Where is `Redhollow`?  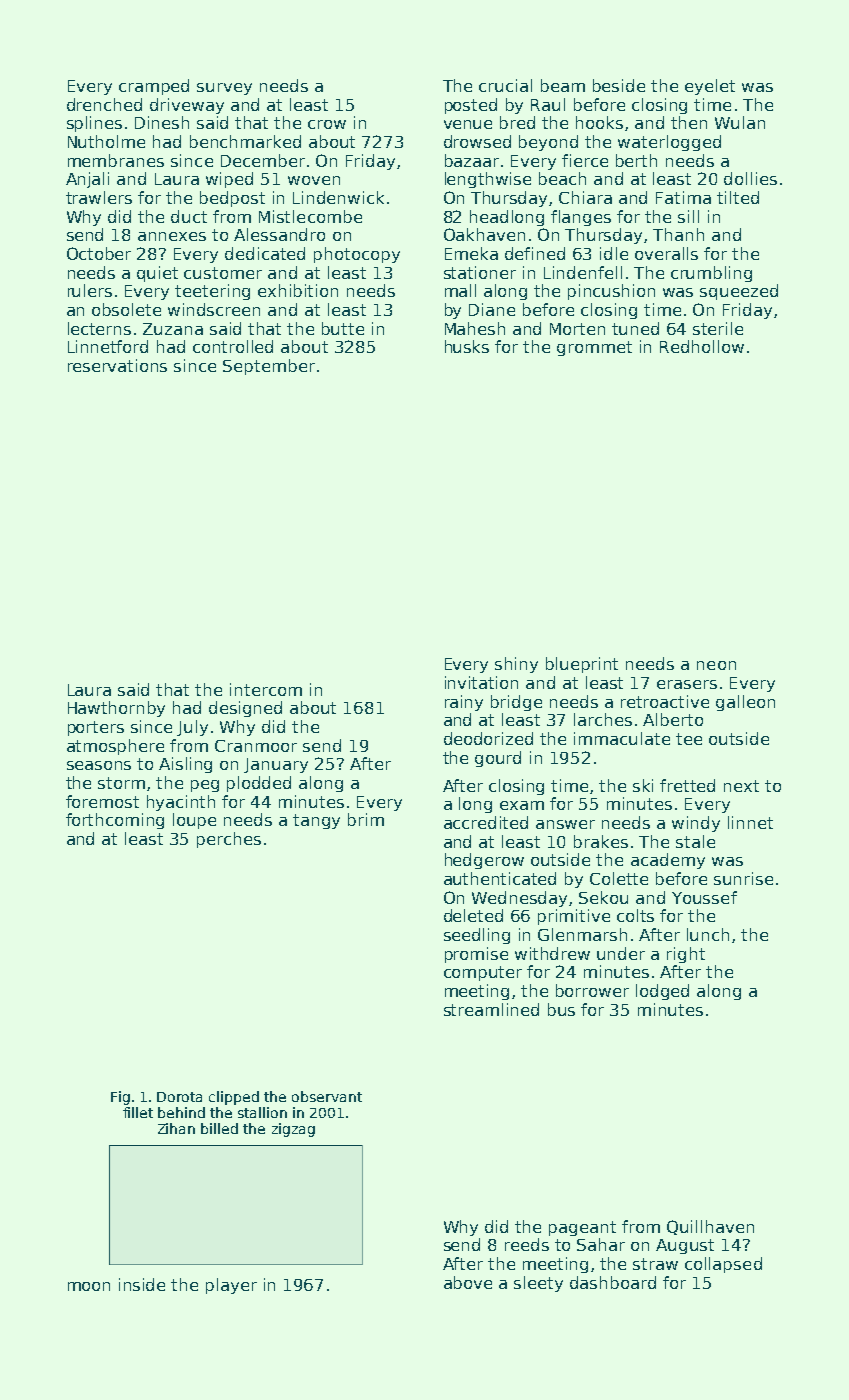 Redhollow is located at coordinates (702, 346).
